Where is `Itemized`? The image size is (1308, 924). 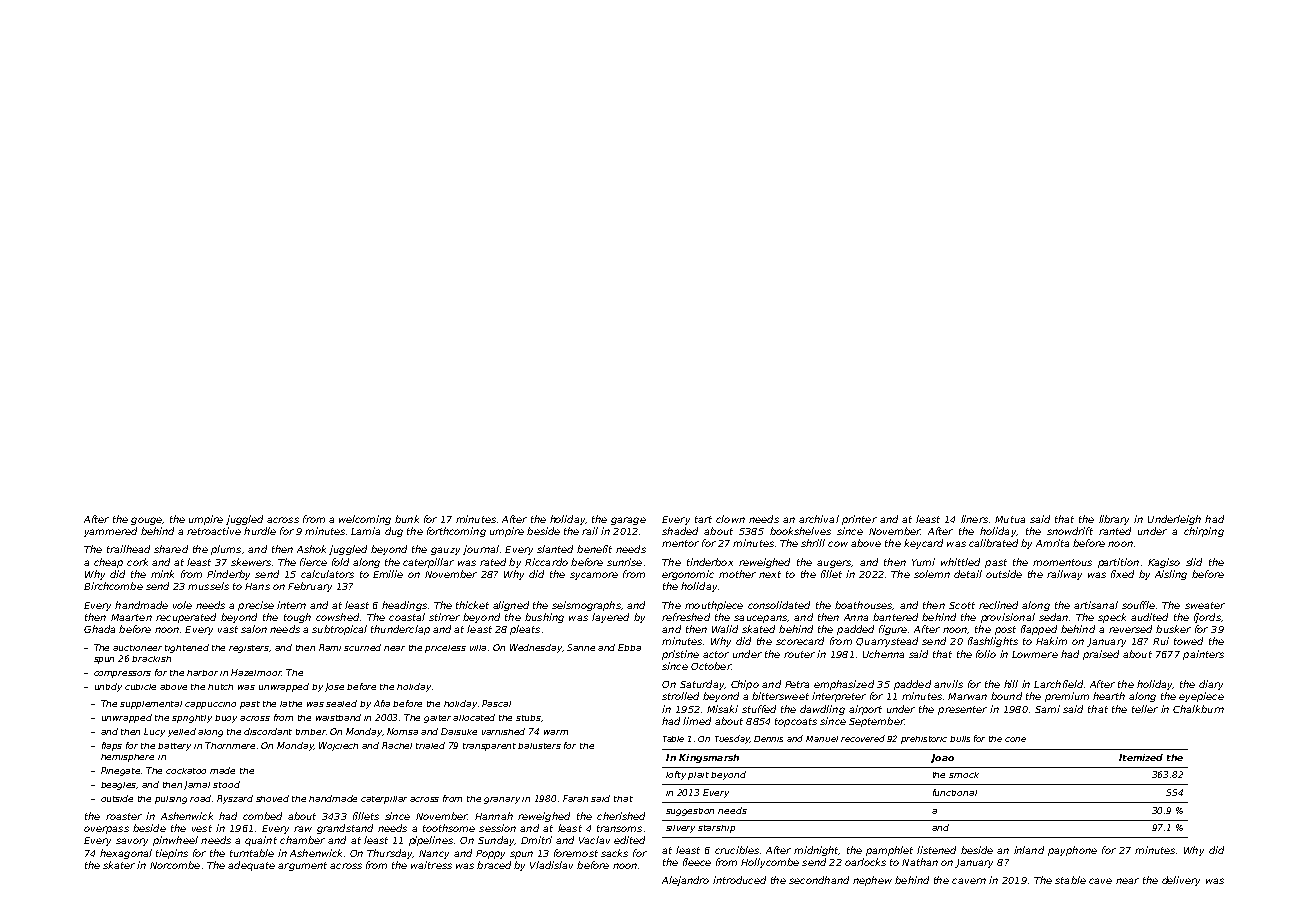
Itemized is located at coordinates (1141, 757).
